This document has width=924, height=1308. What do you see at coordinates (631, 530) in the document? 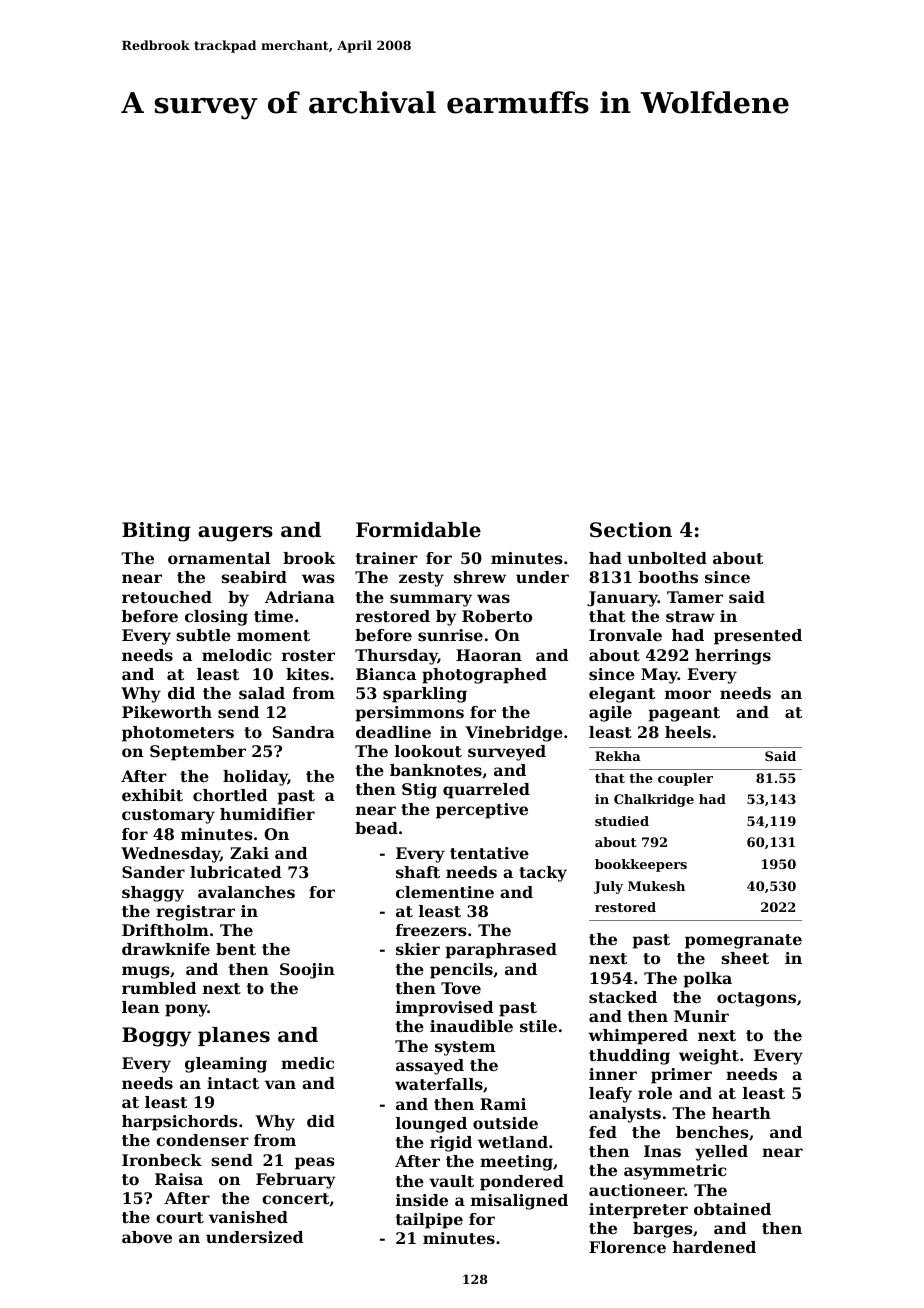
I see `Section` at bounding box center [631, 530].
